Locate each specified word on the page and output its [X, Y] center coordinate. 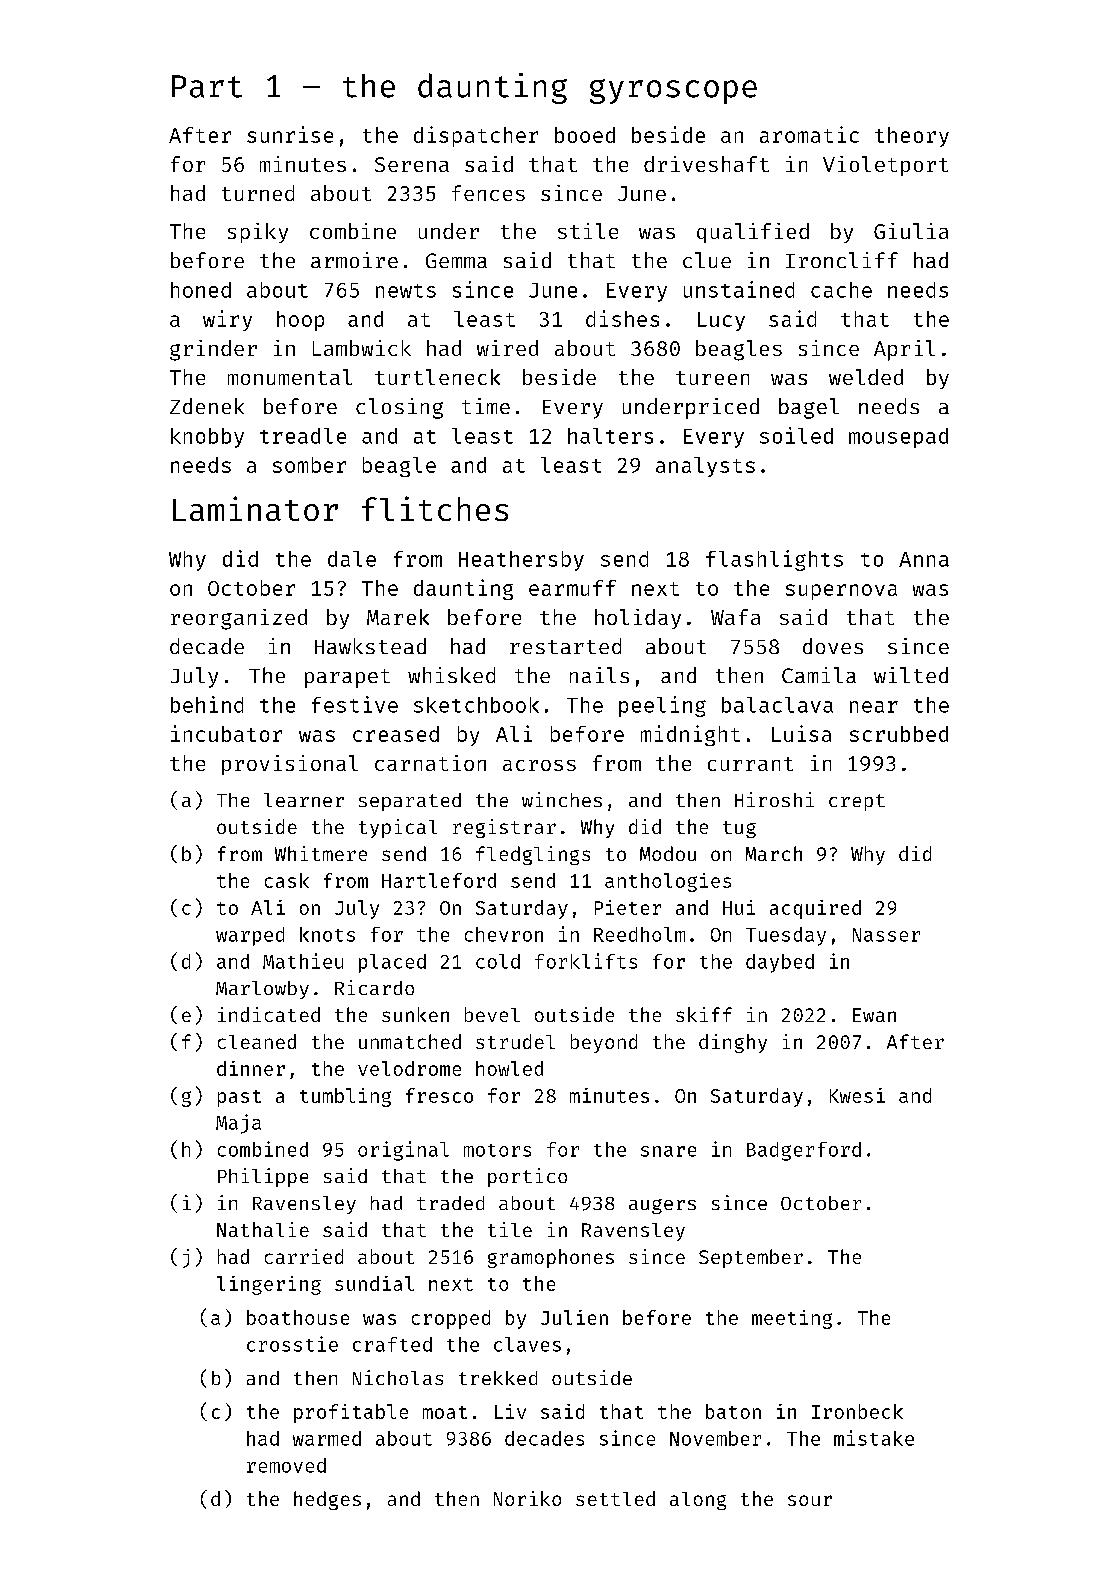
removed [286, 1465]
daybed [780, 963]
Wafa [735, 617]
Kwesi [857, 1095]
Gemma [456, 260]
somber [309, 465]
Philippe [263, 1177]
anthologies [668, 882]
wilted [911, 675]
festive [355, 704]
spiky [258, 233]
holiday [638, 619]
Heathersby [521, 561]
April [904, 350]
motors [497, 1150]
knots [327, 934]
